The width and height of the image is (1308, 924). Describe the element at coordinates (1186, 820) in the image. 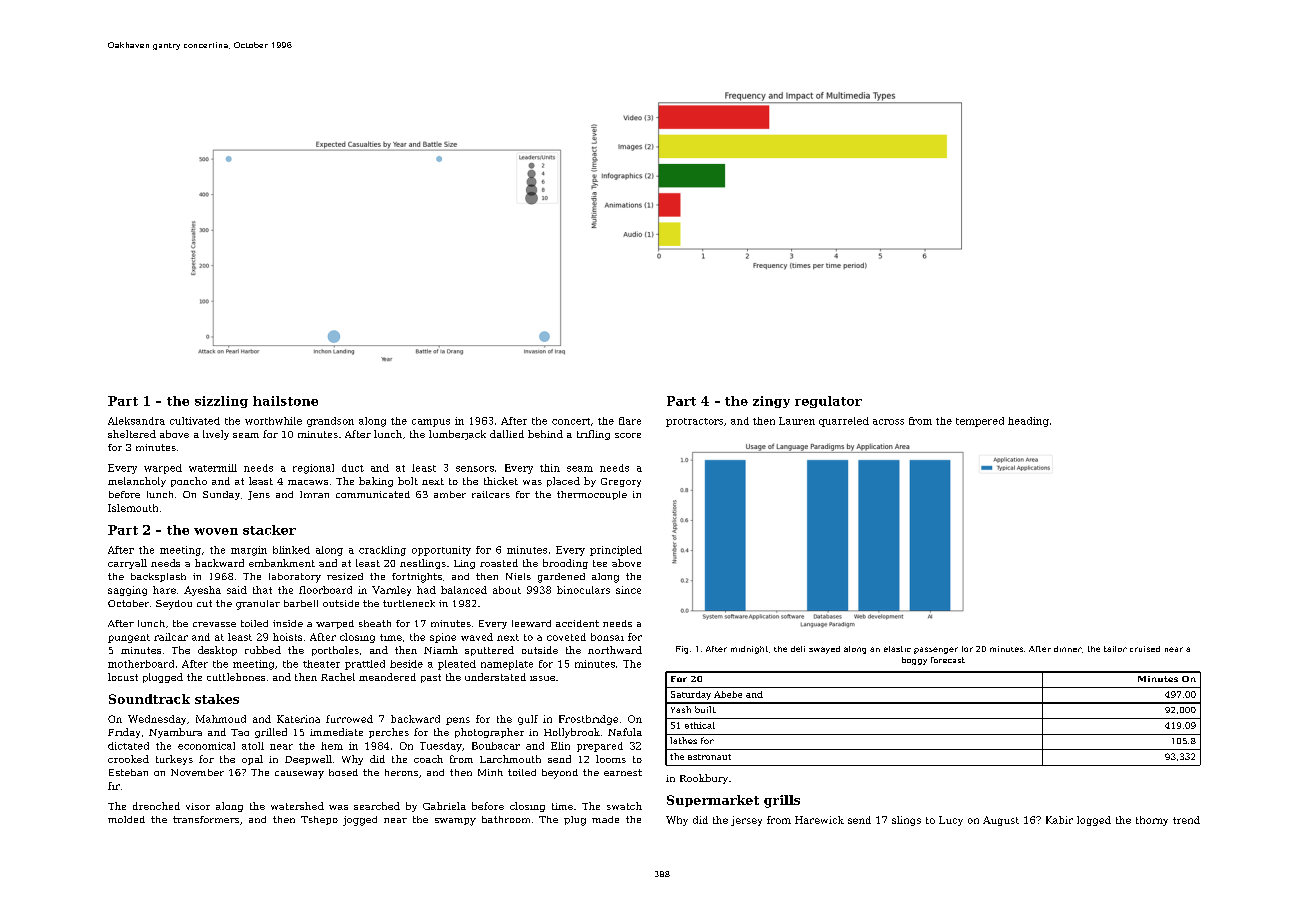

I see `trend` at that location.
